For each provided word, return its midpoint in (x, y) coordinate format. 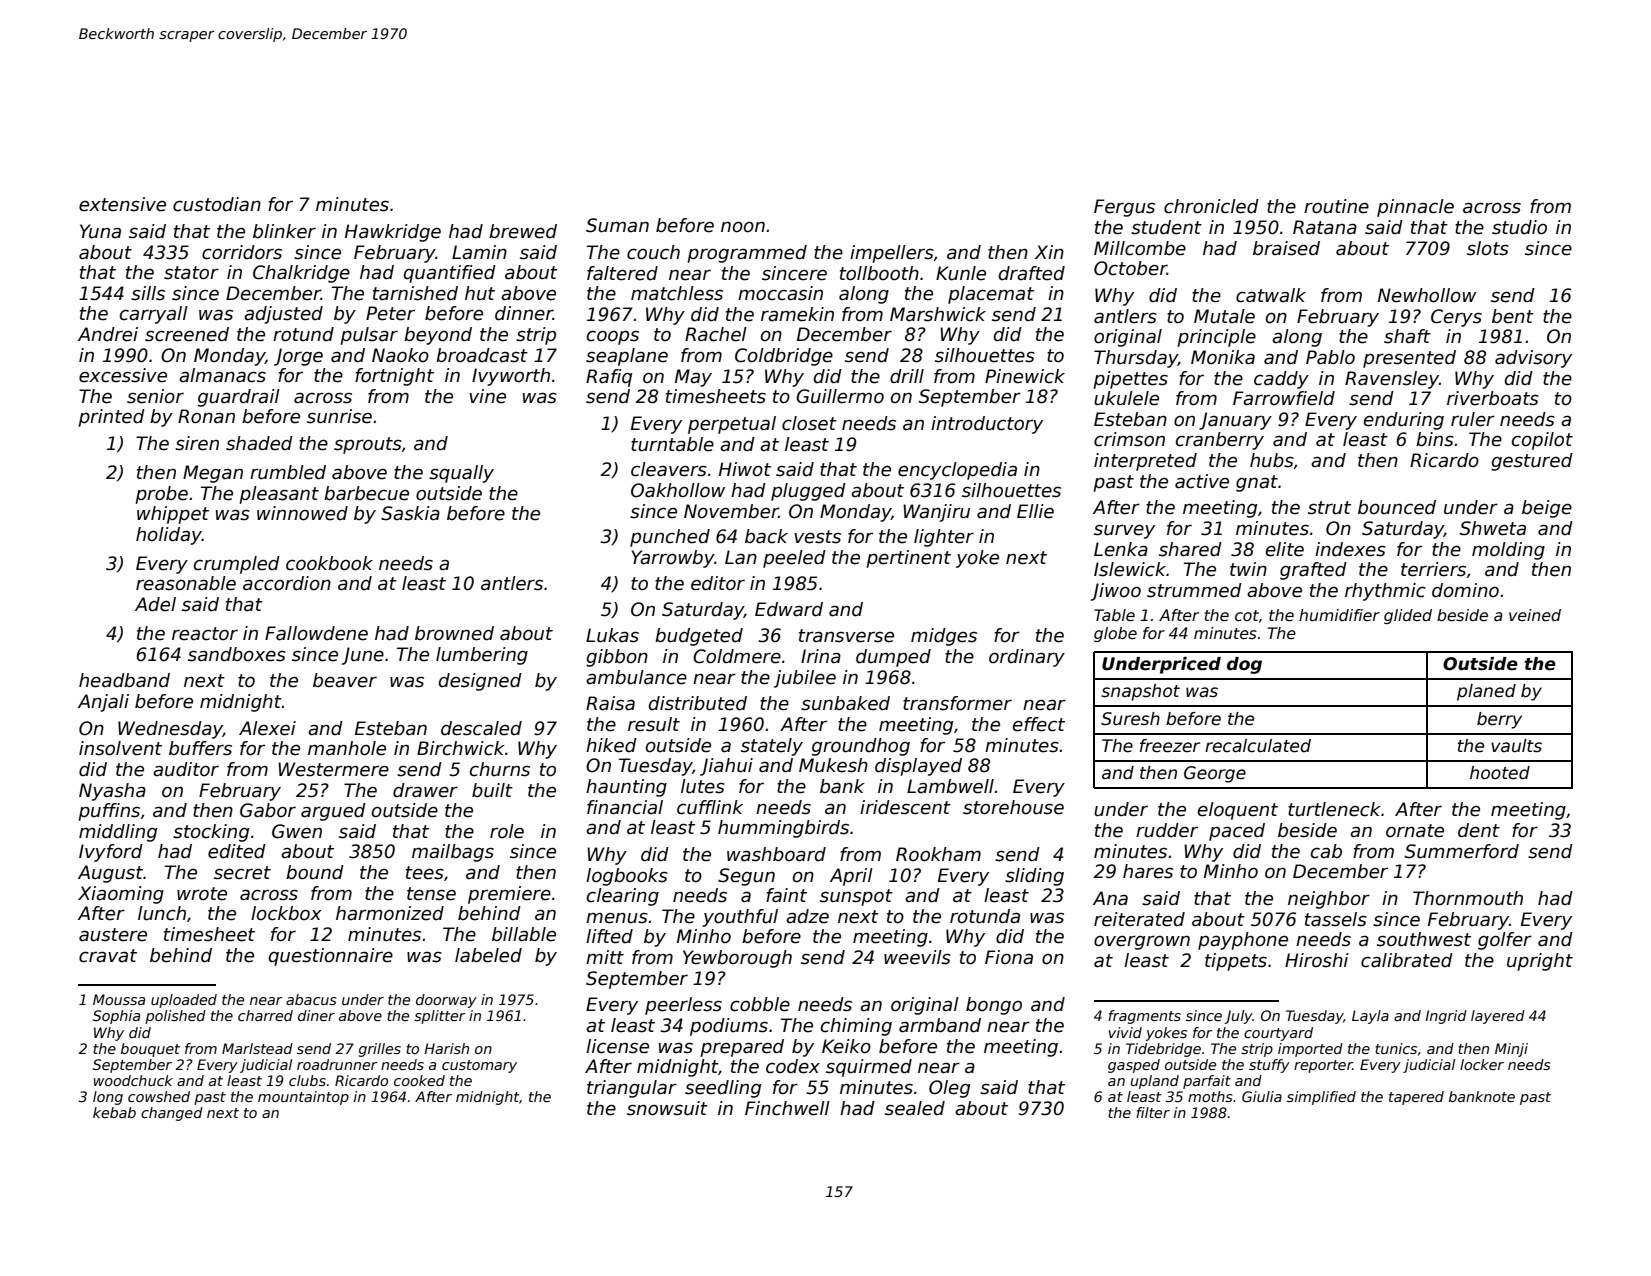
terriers (1433, 569)
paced (1237, 832)
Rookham (938, 854)
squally (461, 474)
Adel (155, 604)
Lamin (479, 252)
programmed (747, 254)
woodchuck (133, 1080)
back (766, 536)
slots (1488, 248)
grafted (1313, 571)
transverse (846, 636)
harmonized (390, 913)
